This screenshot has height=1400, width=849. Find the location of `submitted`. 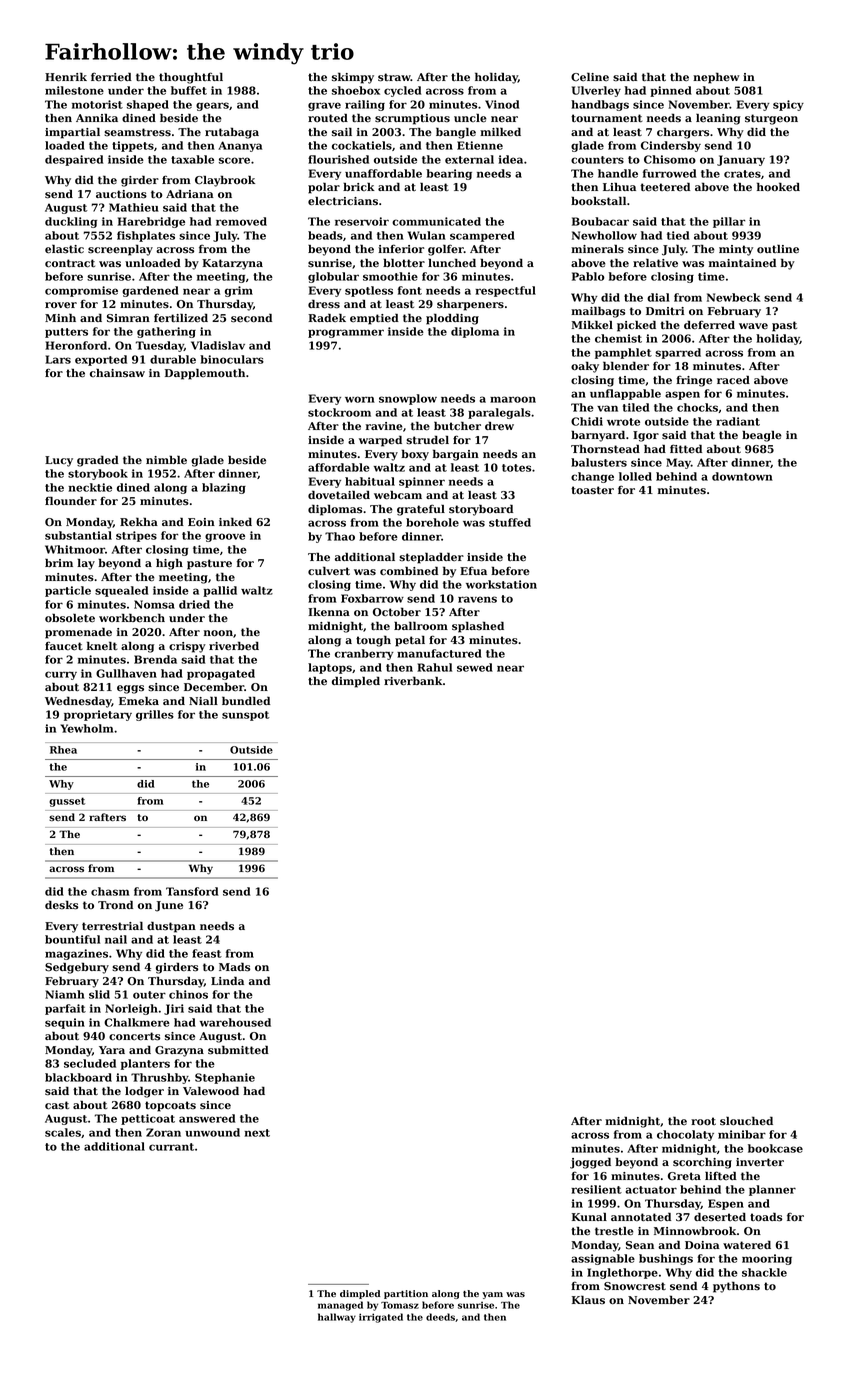

submitted is located at coordinates (238, 1050).
